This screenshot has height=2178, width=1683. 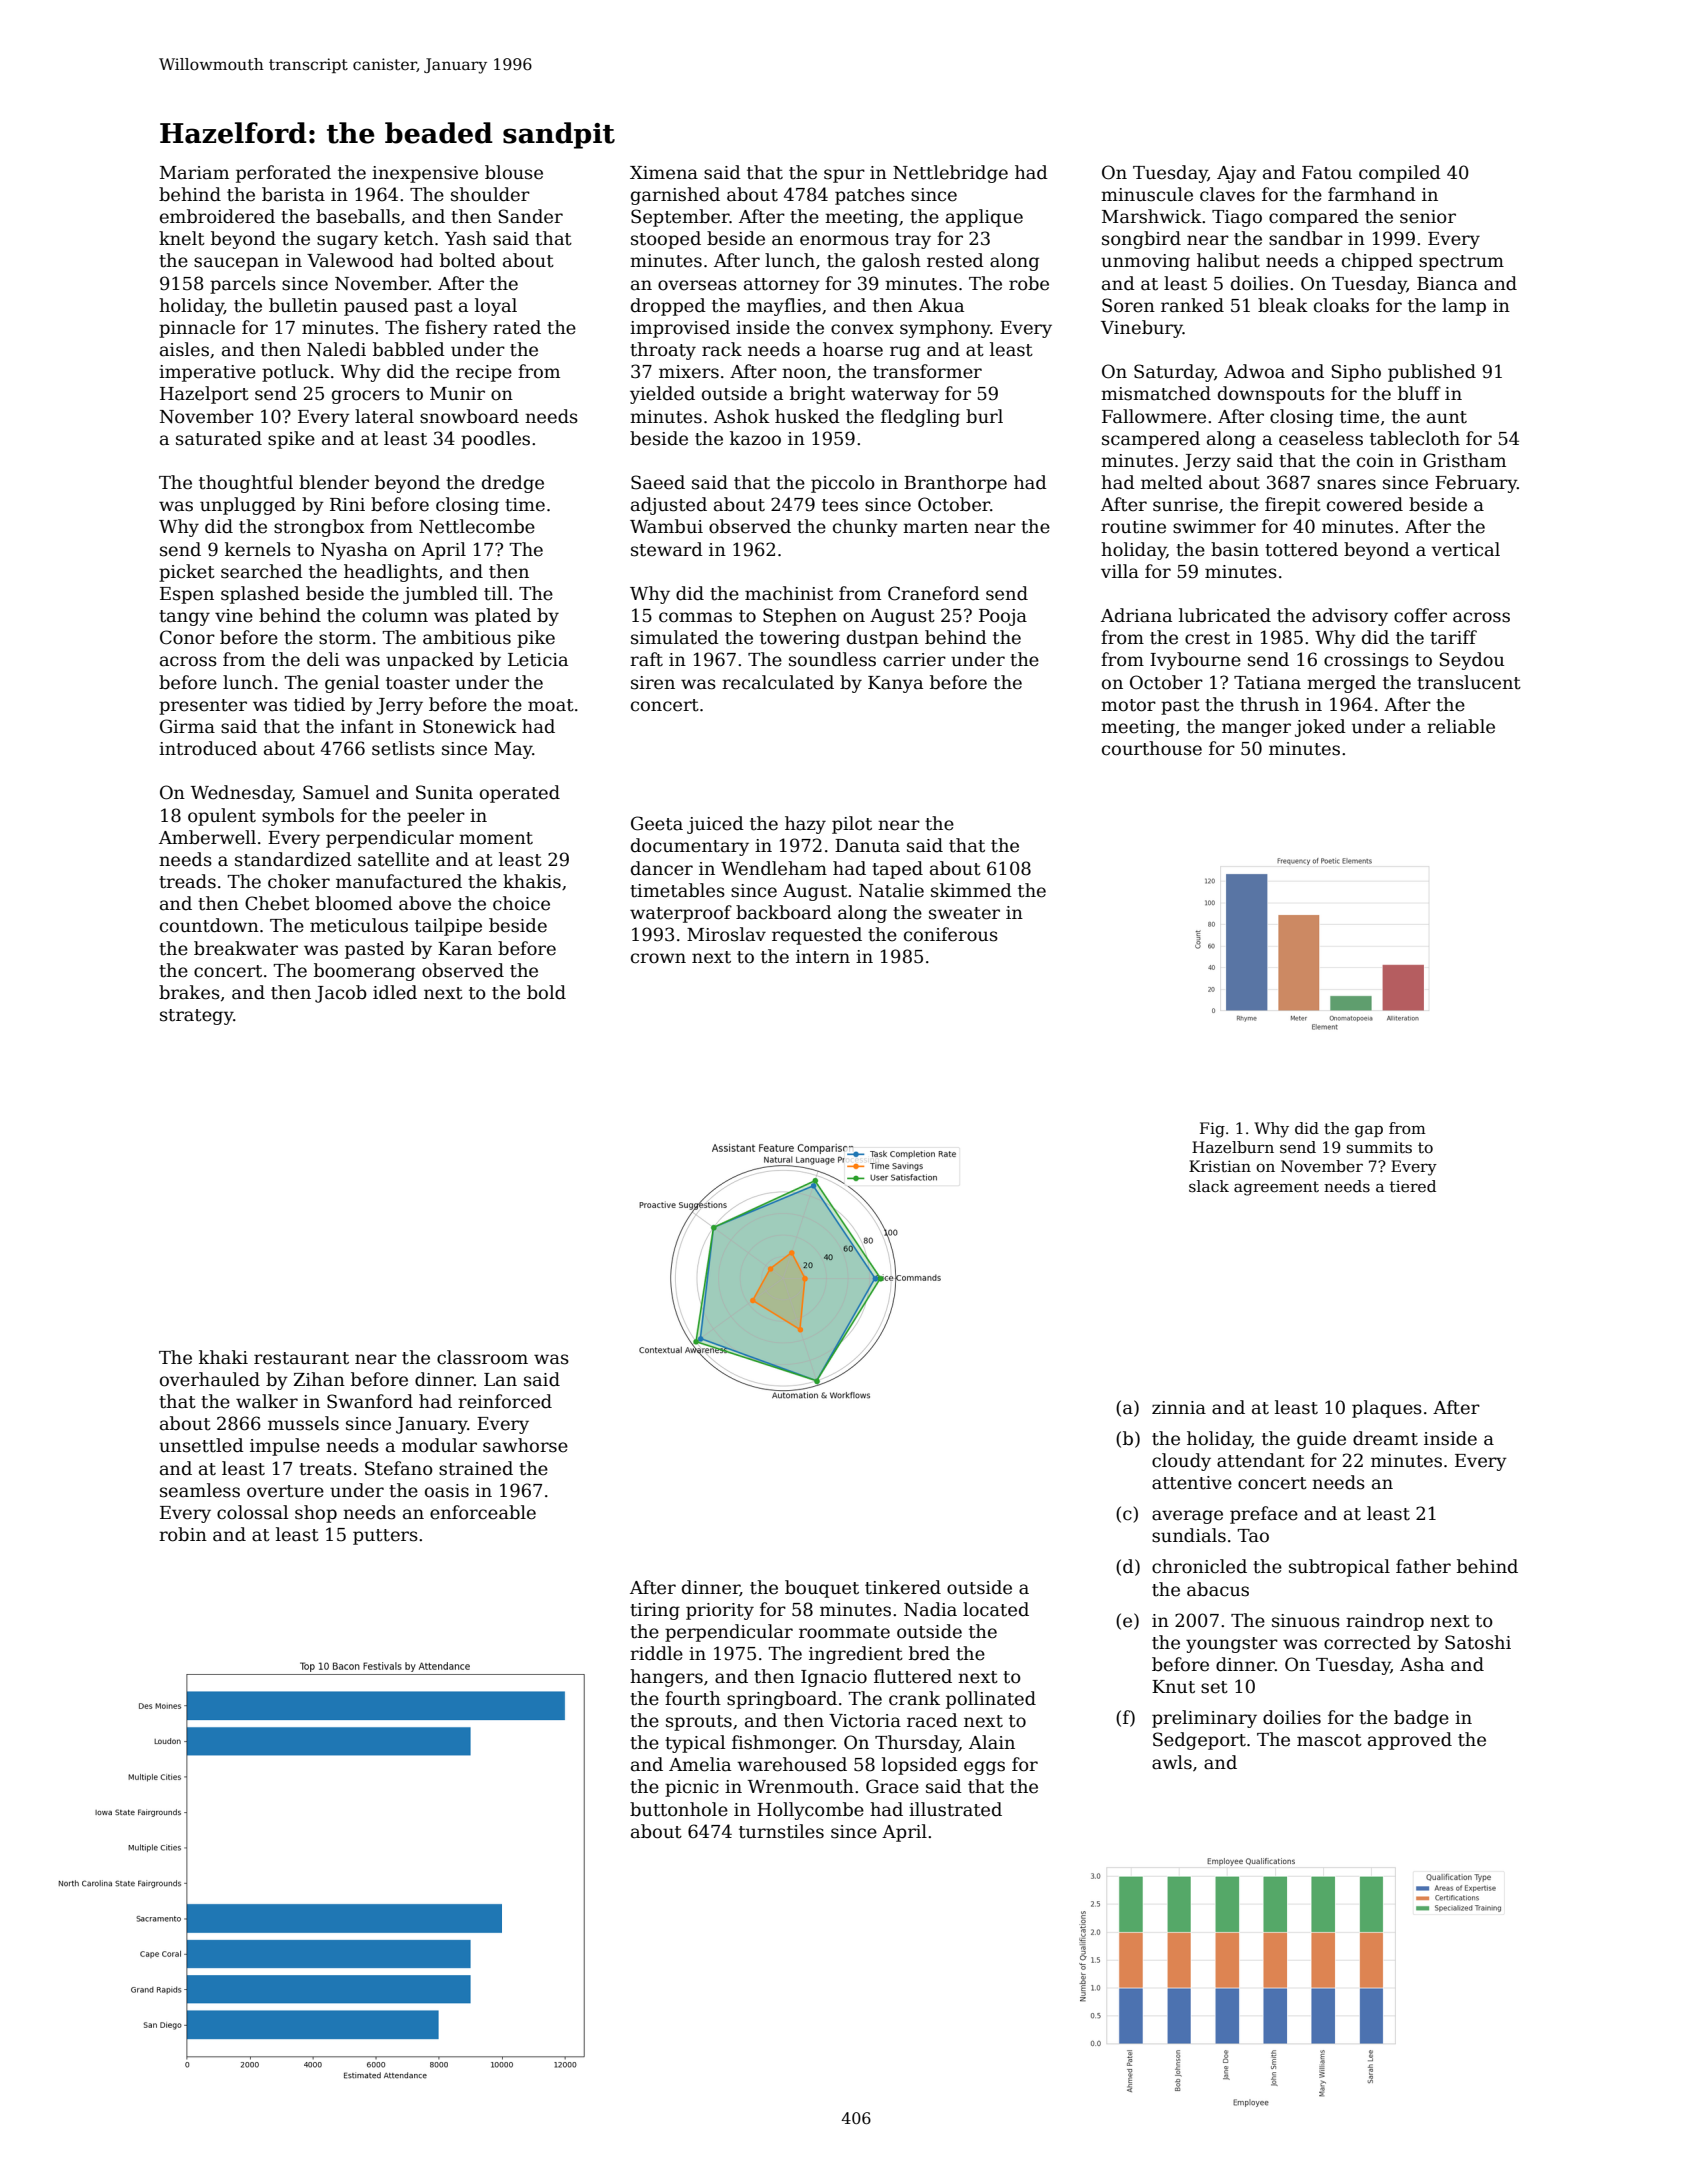 I want to click on slack, so click(x=1209, y=1186).
